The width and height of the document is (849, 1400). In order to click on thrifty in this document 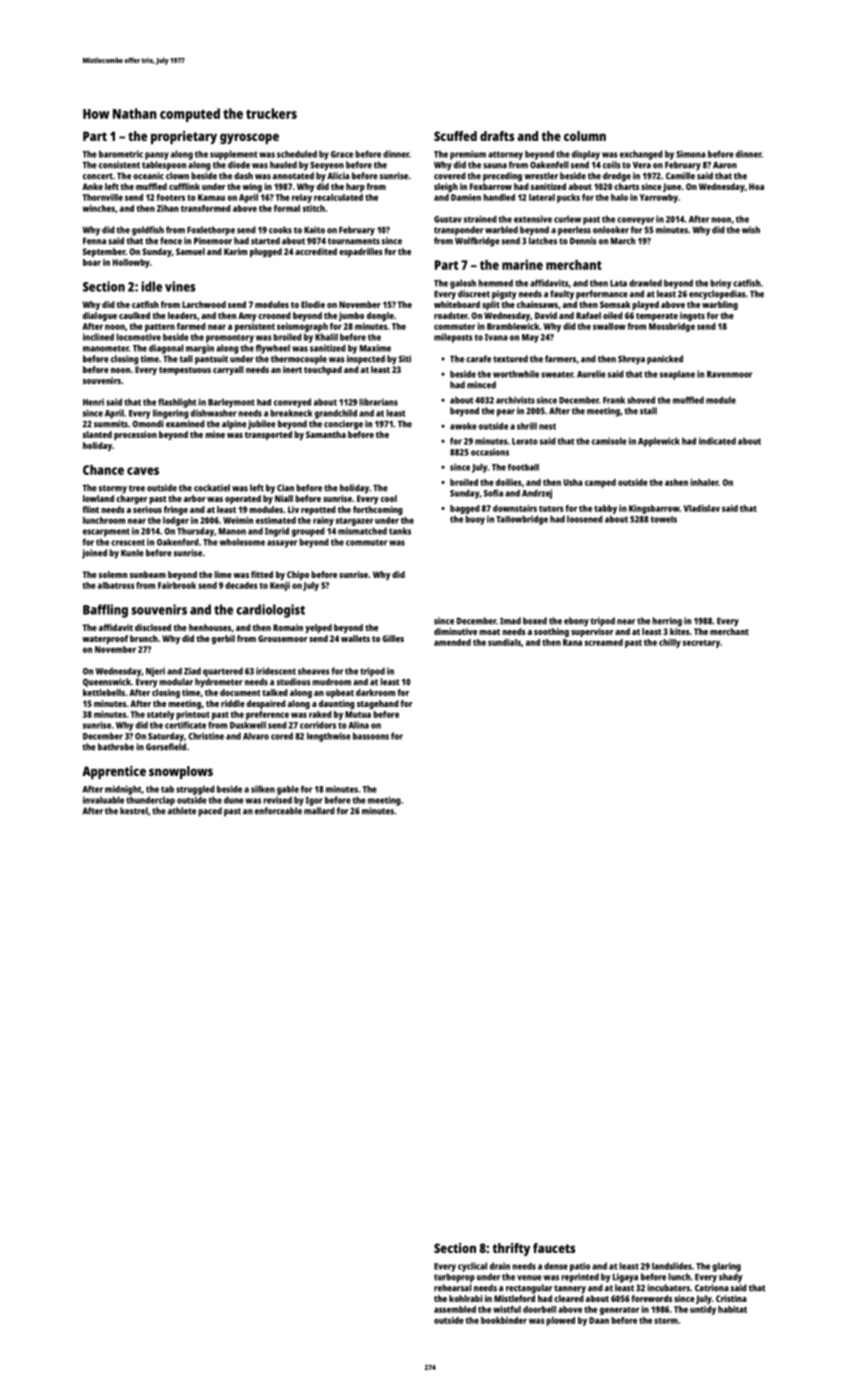, I will do `click(511, 1249)`.
